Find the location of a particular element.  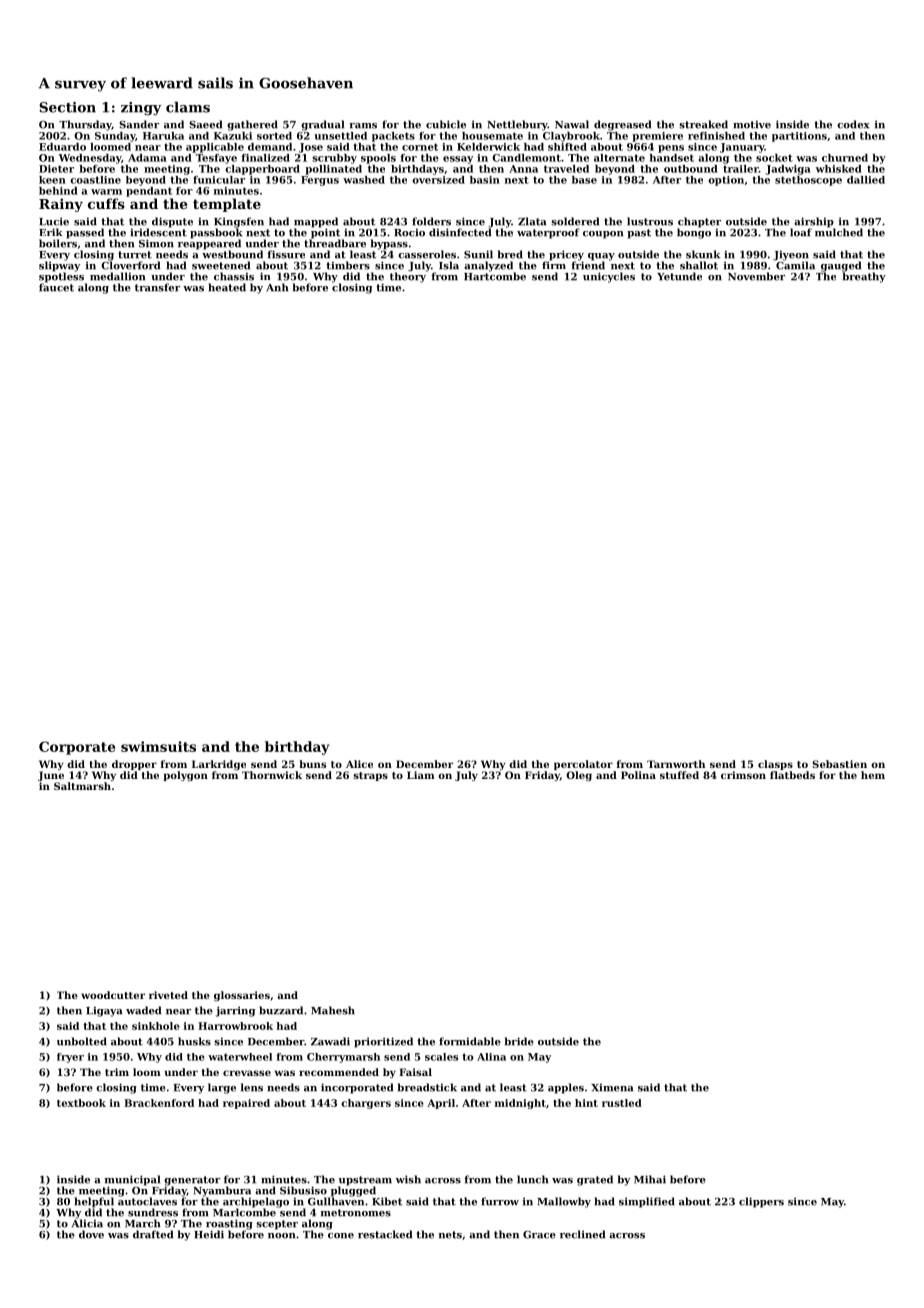

June is located at coordinates (51, 776).
